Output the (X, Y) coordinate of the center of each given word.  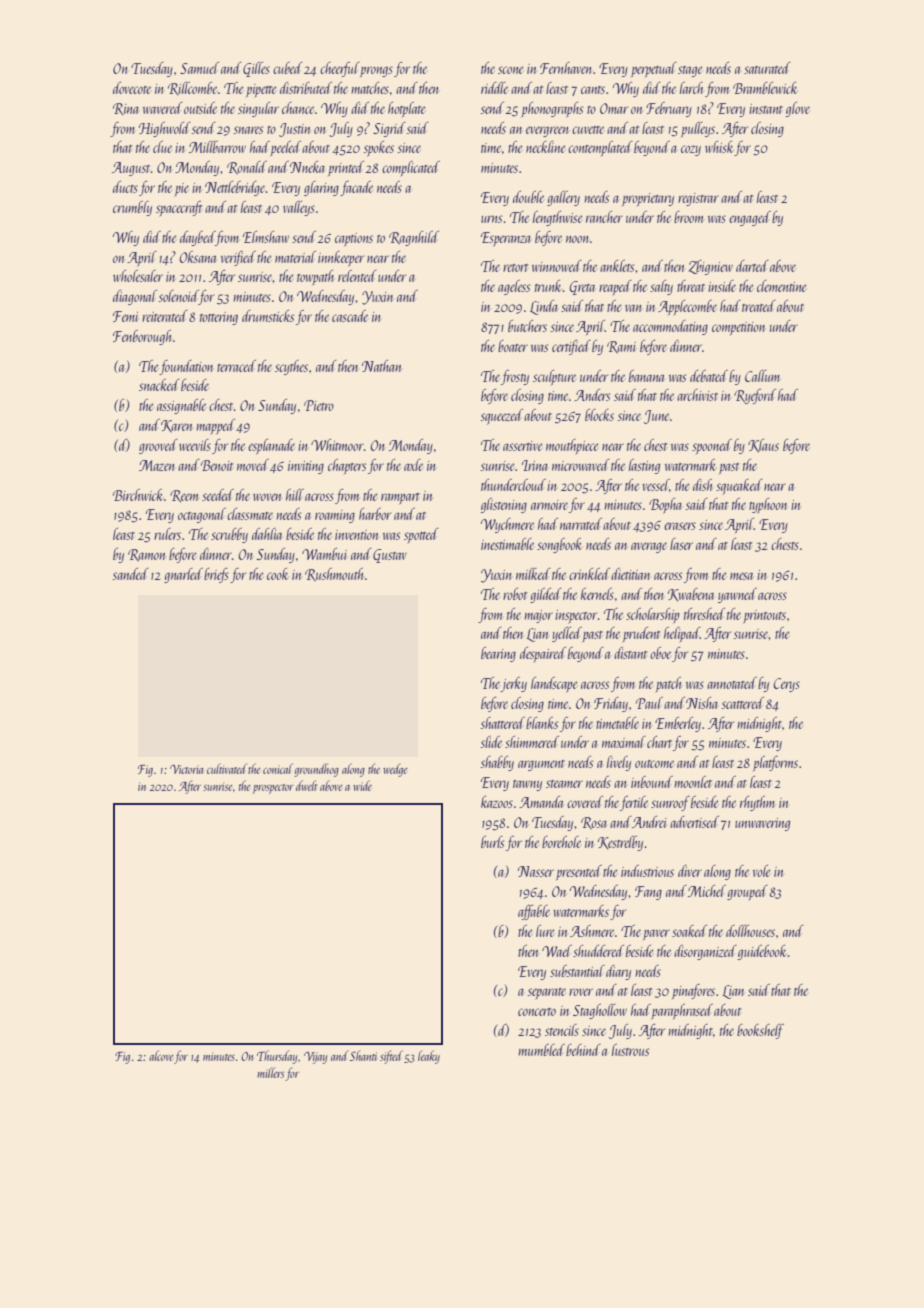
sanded (130, 574)
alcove (161, 1055)
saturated (767, 68)
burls (492, 842)
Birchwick (138, 495)
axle (413, 465)
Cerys (787, 685)
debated (709, 376)
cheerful (340, 69)
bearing (498, 654)
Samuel (199, 68)
